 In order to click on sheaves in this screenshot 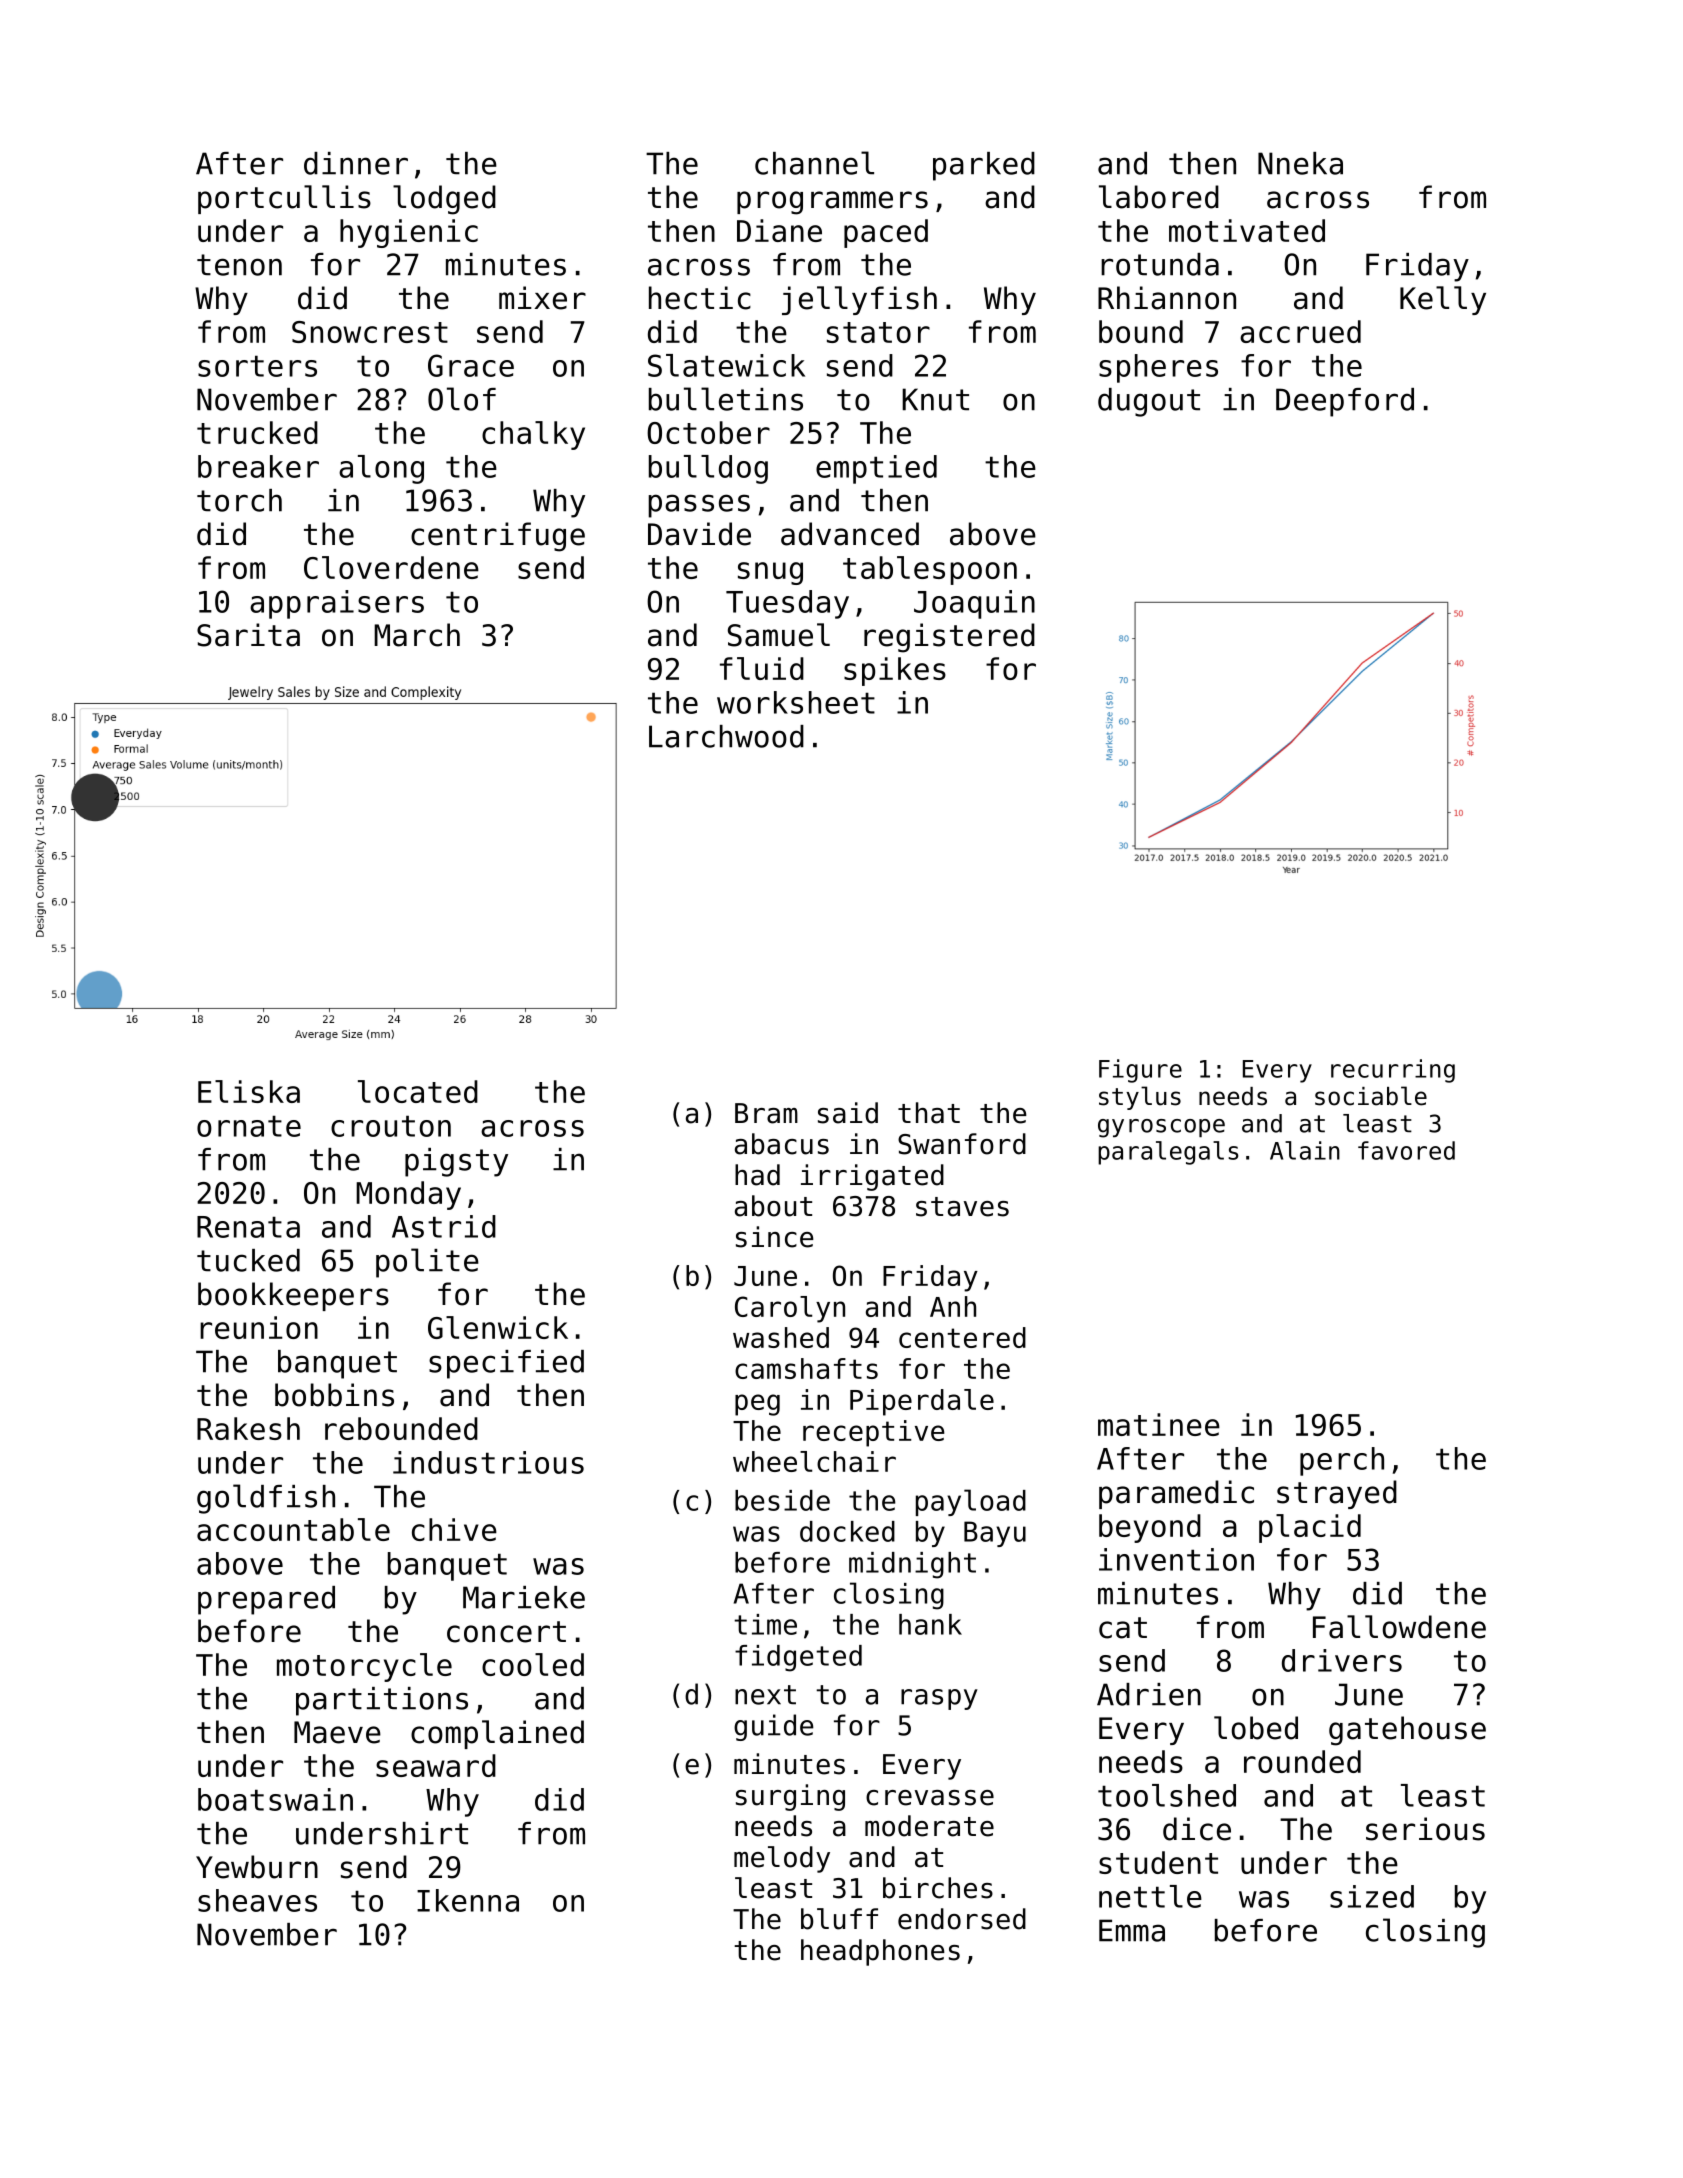, I will do `click(257, 1900)`.
